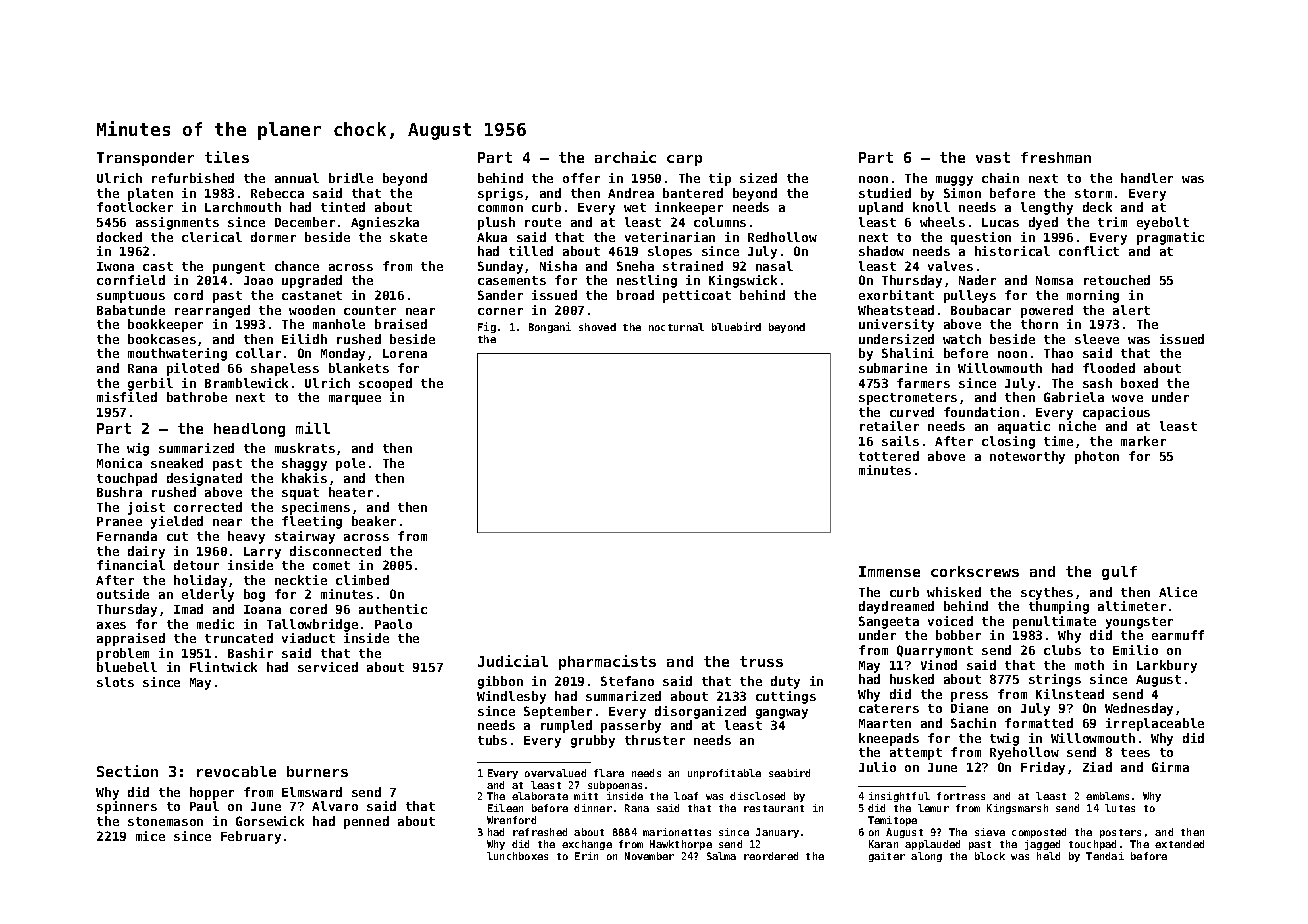  What do you see at coordinates (625, 157) in the image?
I see `archaic` at bounding box center [625, 157].
